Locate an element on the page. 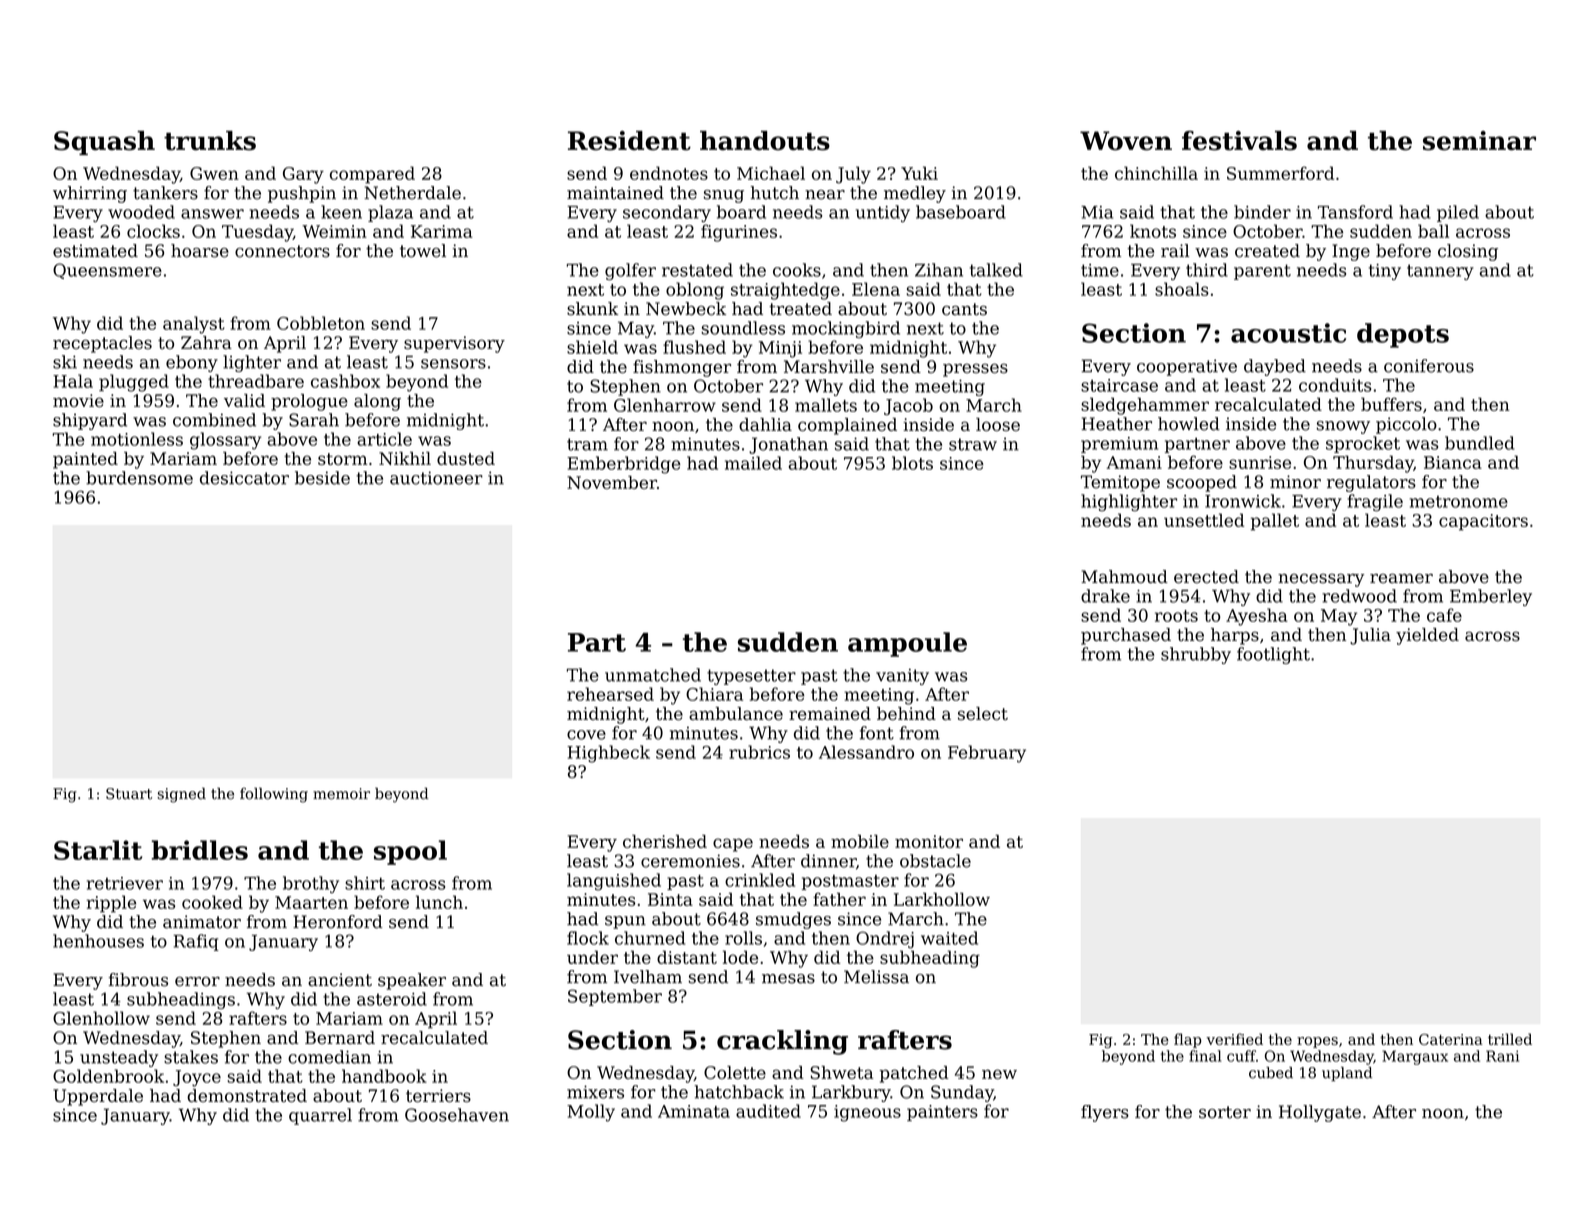 The width and height of the image is (1593, 1231). conduits is located at coordinates (1335, 385).
